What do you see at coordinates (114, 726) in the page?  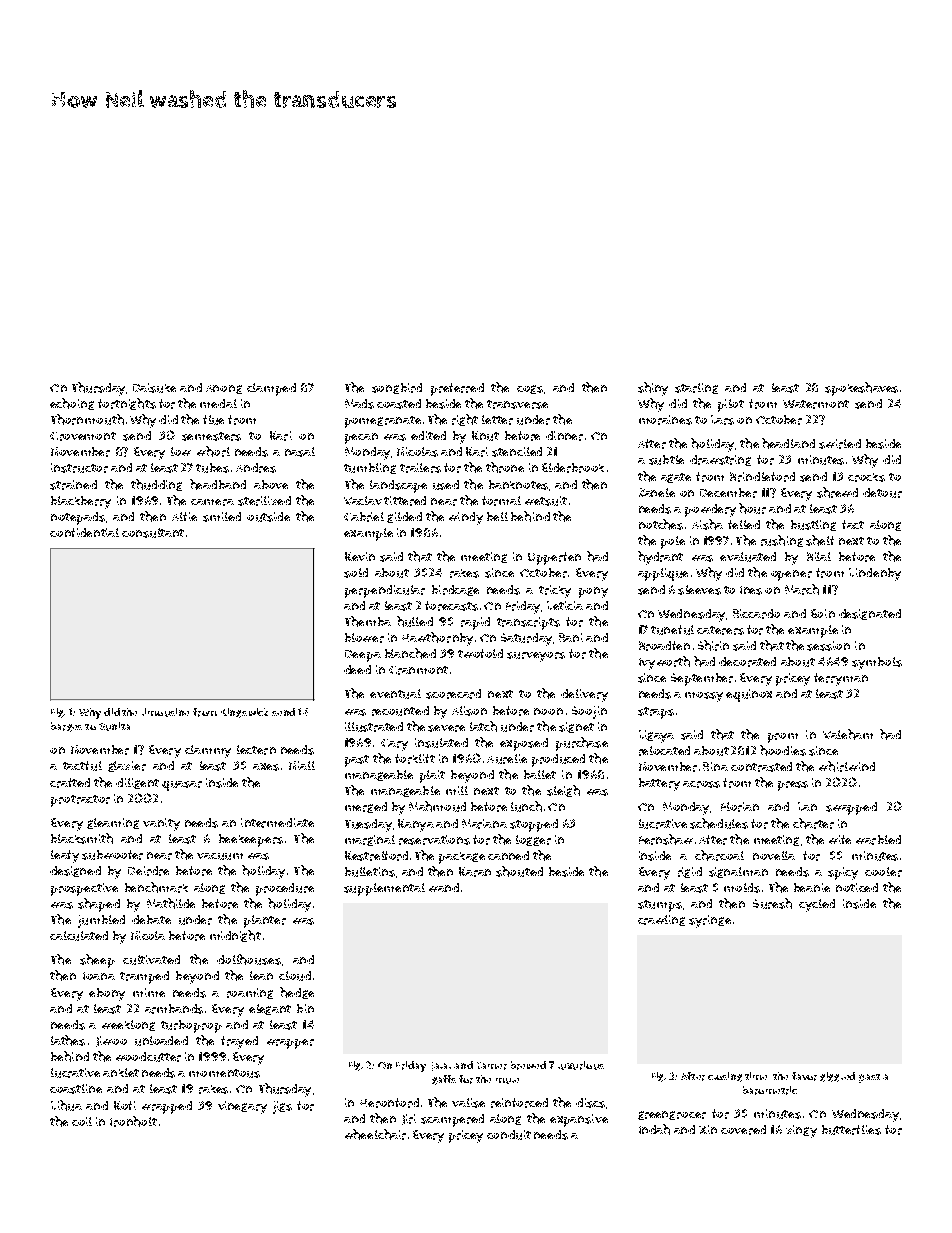 I see `Sunita` at bounding box center [114, 726].
